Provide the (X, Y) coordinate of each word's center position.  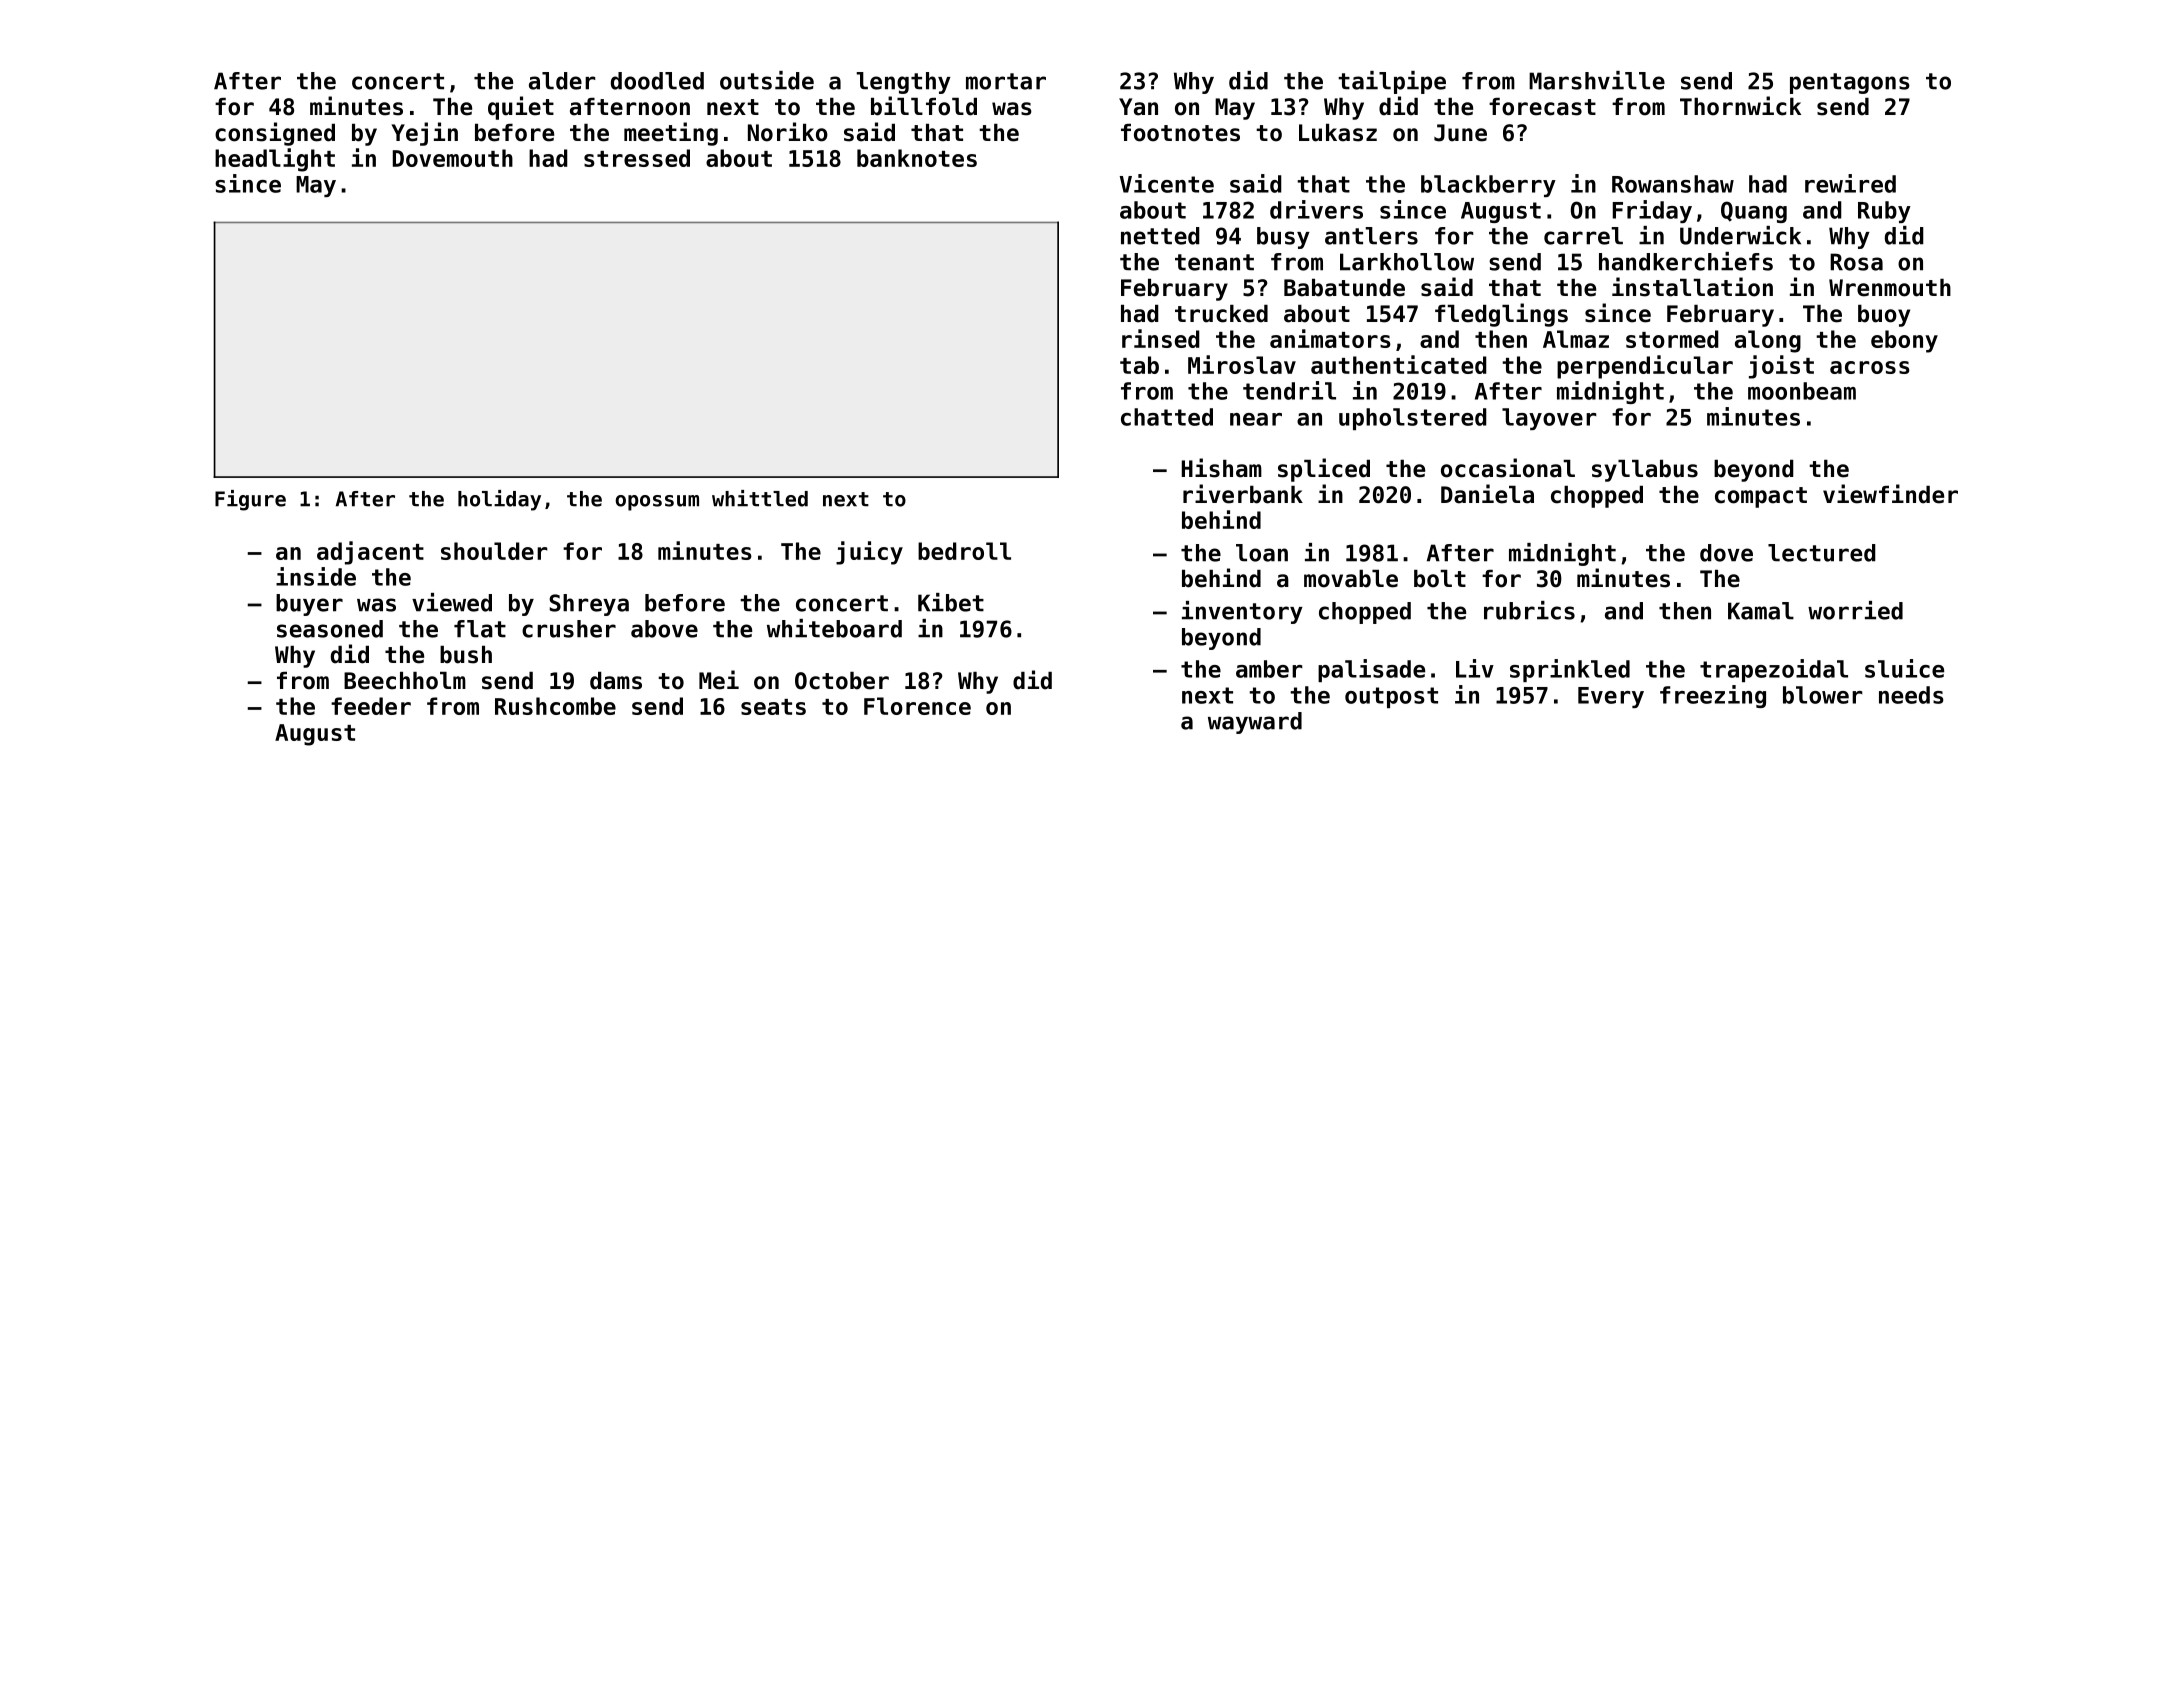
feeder (371, 706)
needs (1911, 695)
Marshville (1597, 80)
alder (562, 81)
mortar (1006, 81)
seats (773, 707)
